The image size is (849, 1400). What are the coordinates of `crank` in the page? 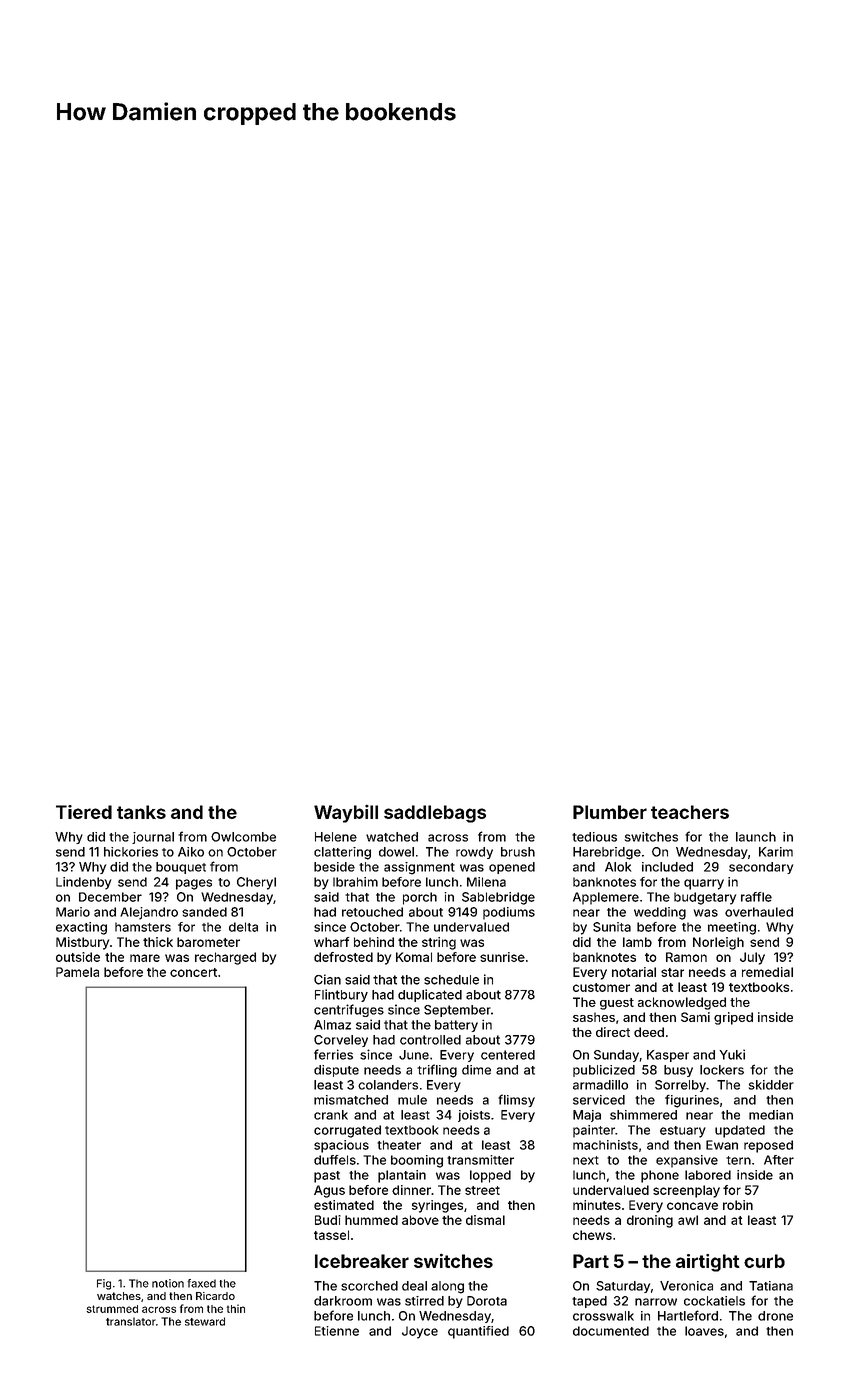 It's located at (331, 1115).
